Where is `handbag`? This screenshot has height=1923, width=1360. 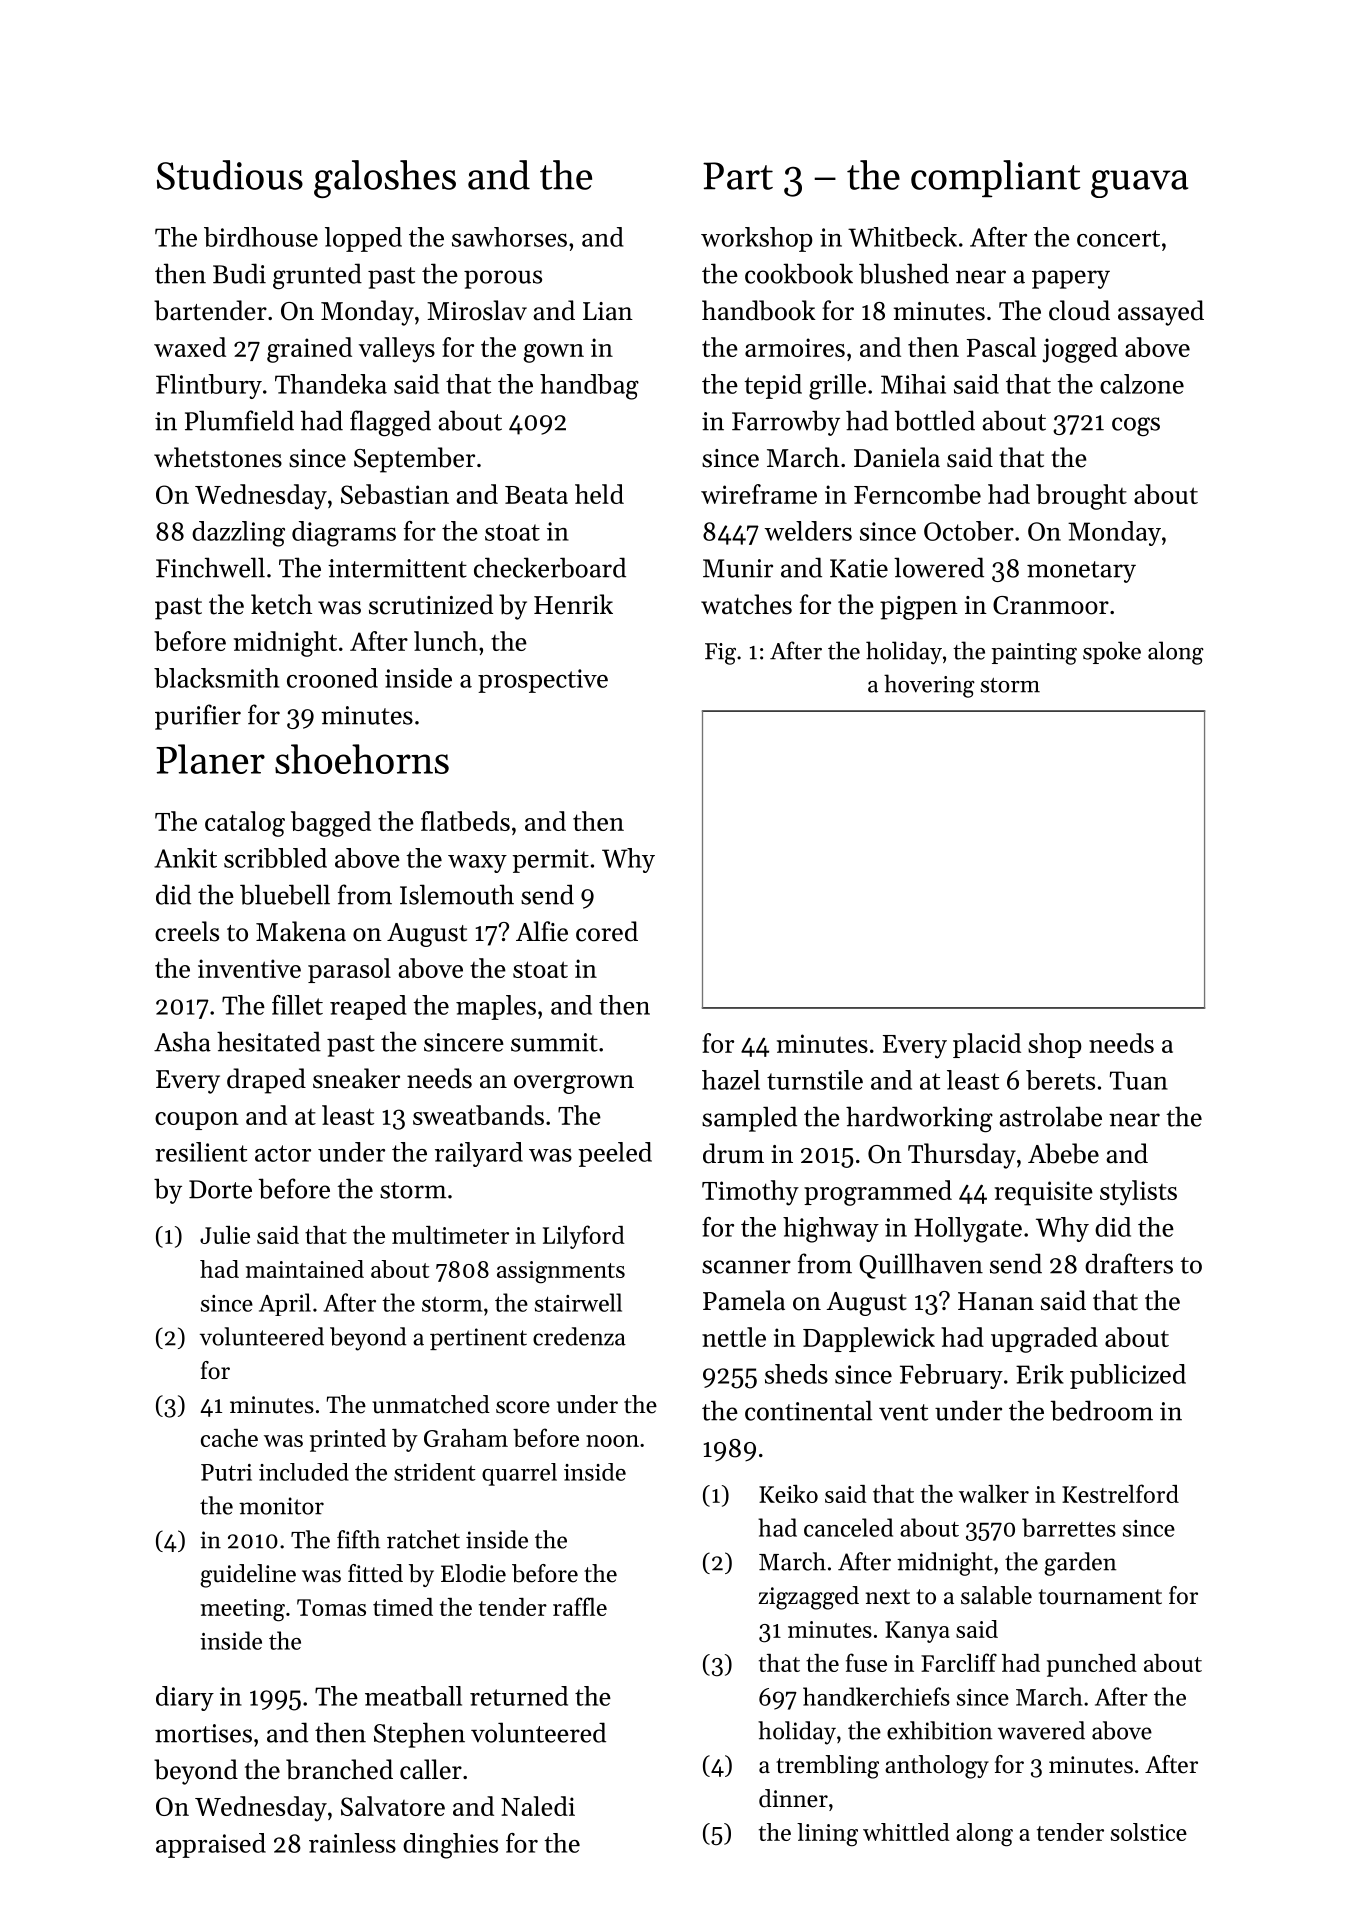
handbag is located at coordinates (589, 387).
